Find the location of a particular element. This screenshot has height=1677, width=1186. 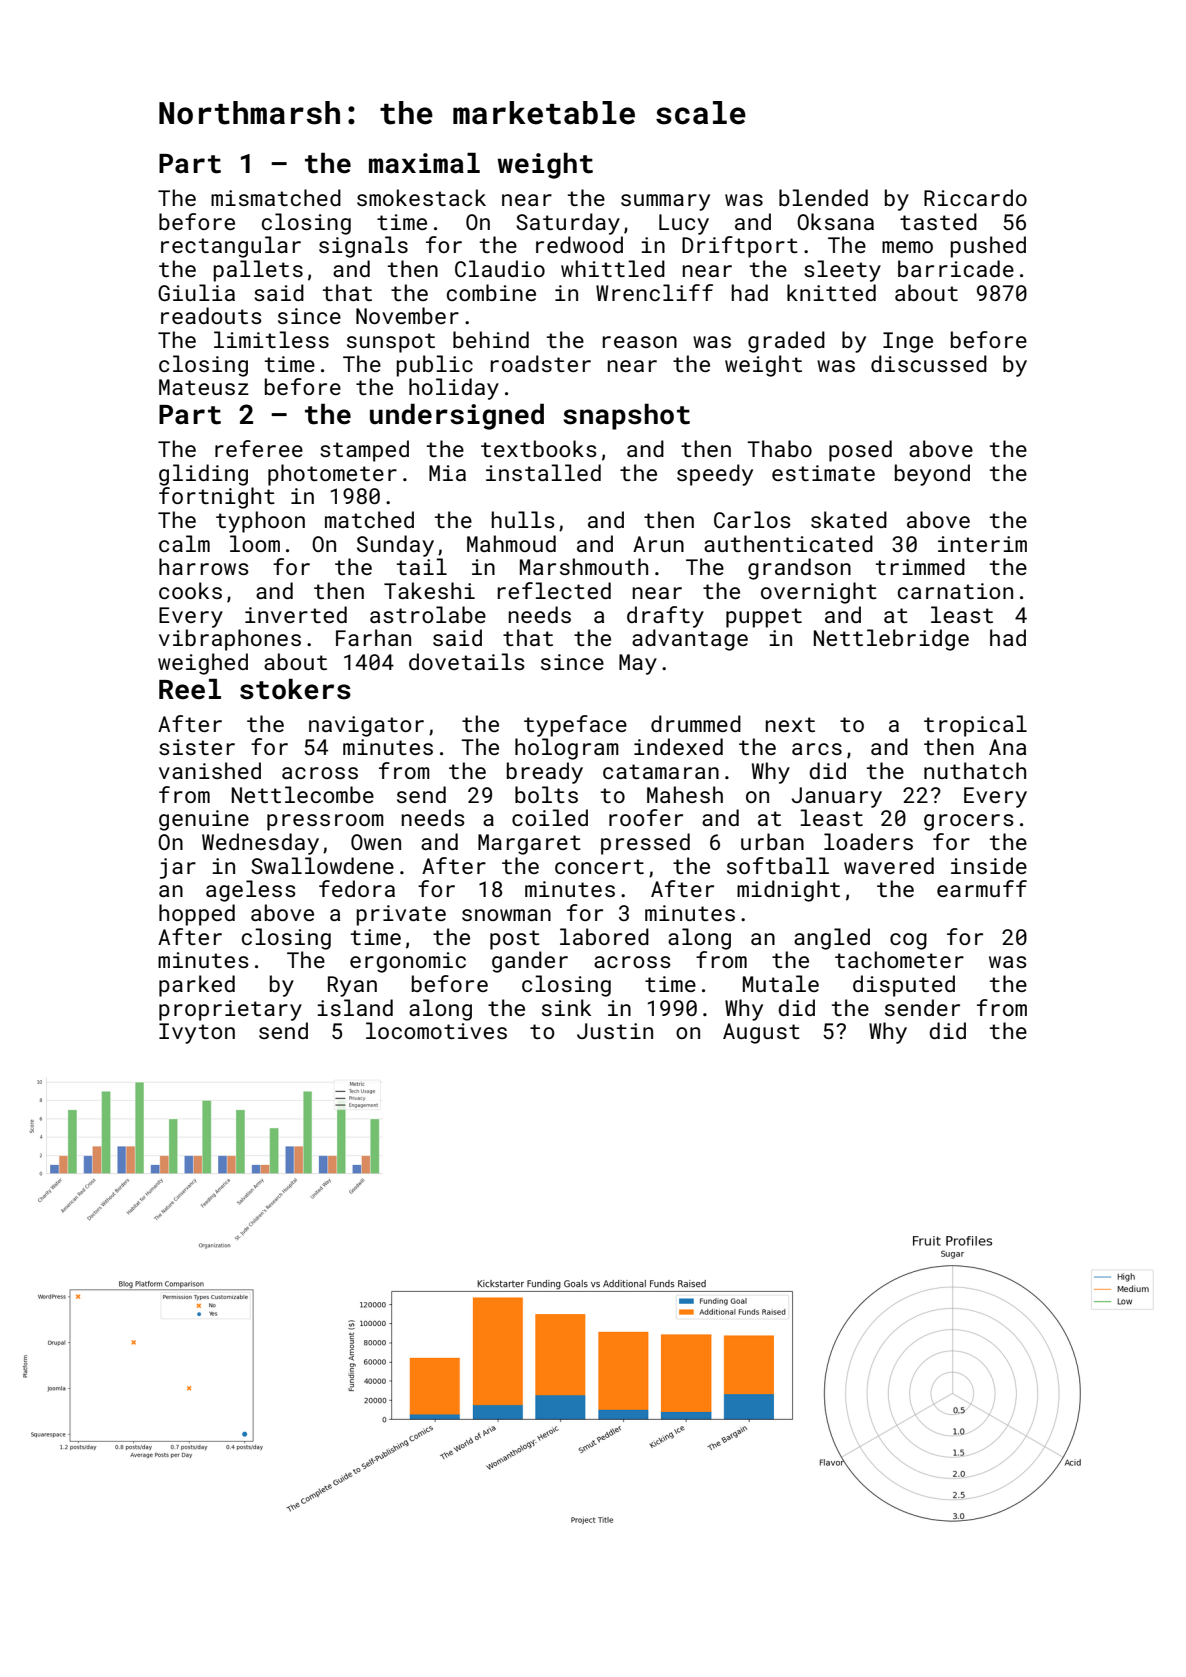

tropical is located at coordinates (975, 726).
